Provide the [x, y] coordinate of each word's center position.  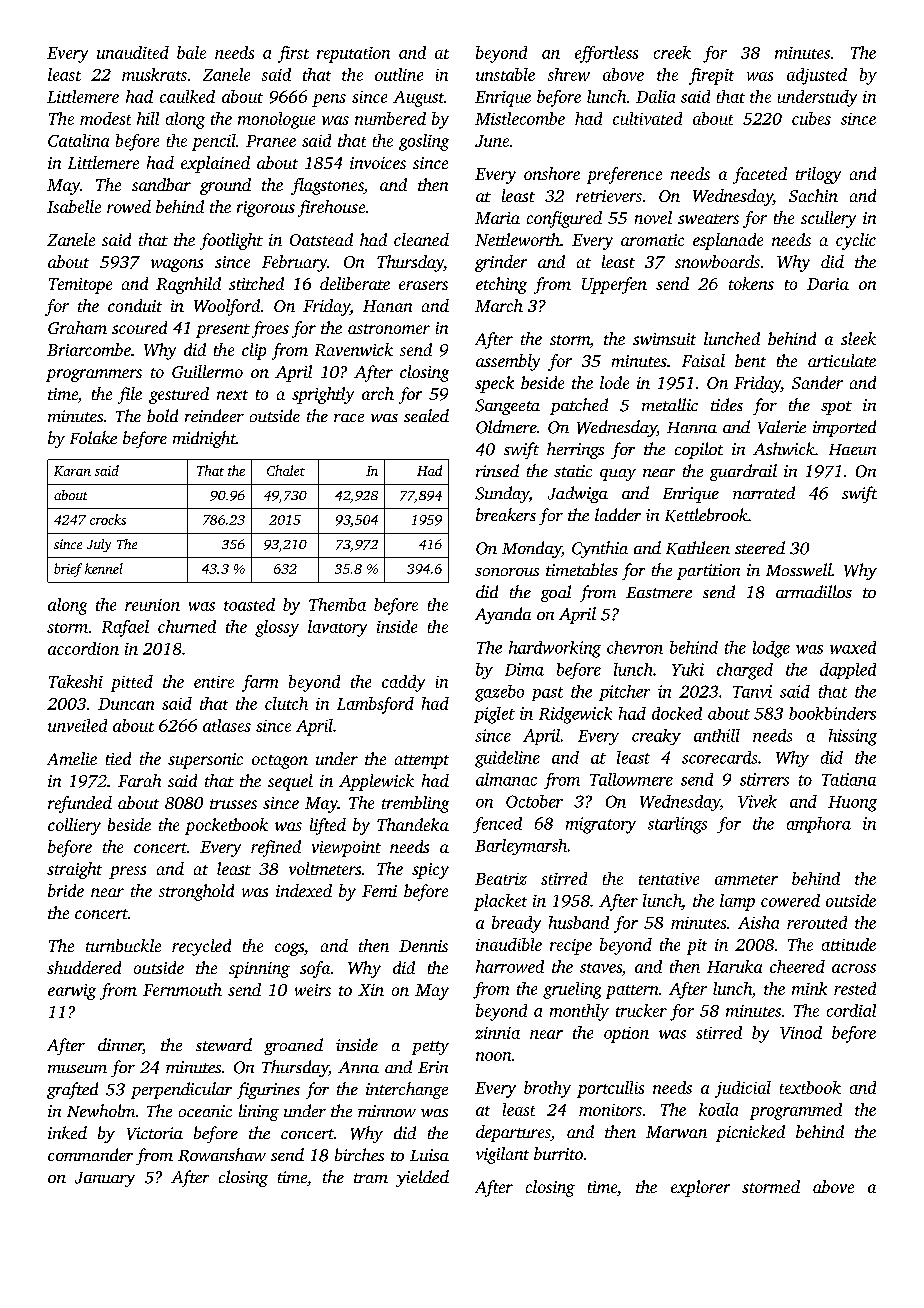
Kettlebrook [706, 515]
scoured [139, 327]
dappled [848, 671]
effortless [606, 54]
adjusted [817, 76]
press [127, 872]
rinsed [497, 470]
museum [77, 1069]
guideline [507, 759]
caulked [187, 96]
